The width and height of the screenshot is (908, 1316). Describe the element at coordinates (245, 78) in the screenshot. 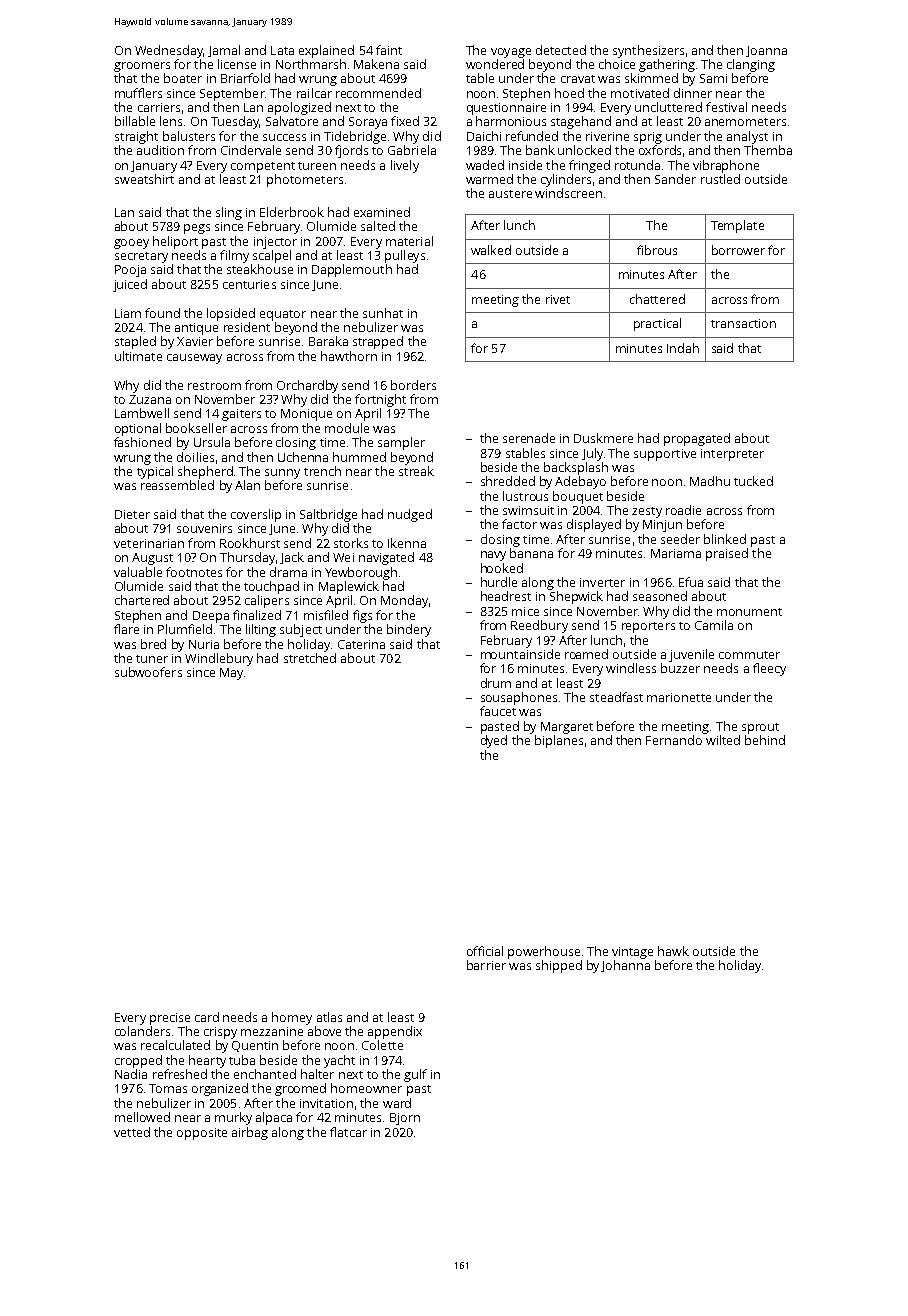

I see `Briarfold` at that location.
